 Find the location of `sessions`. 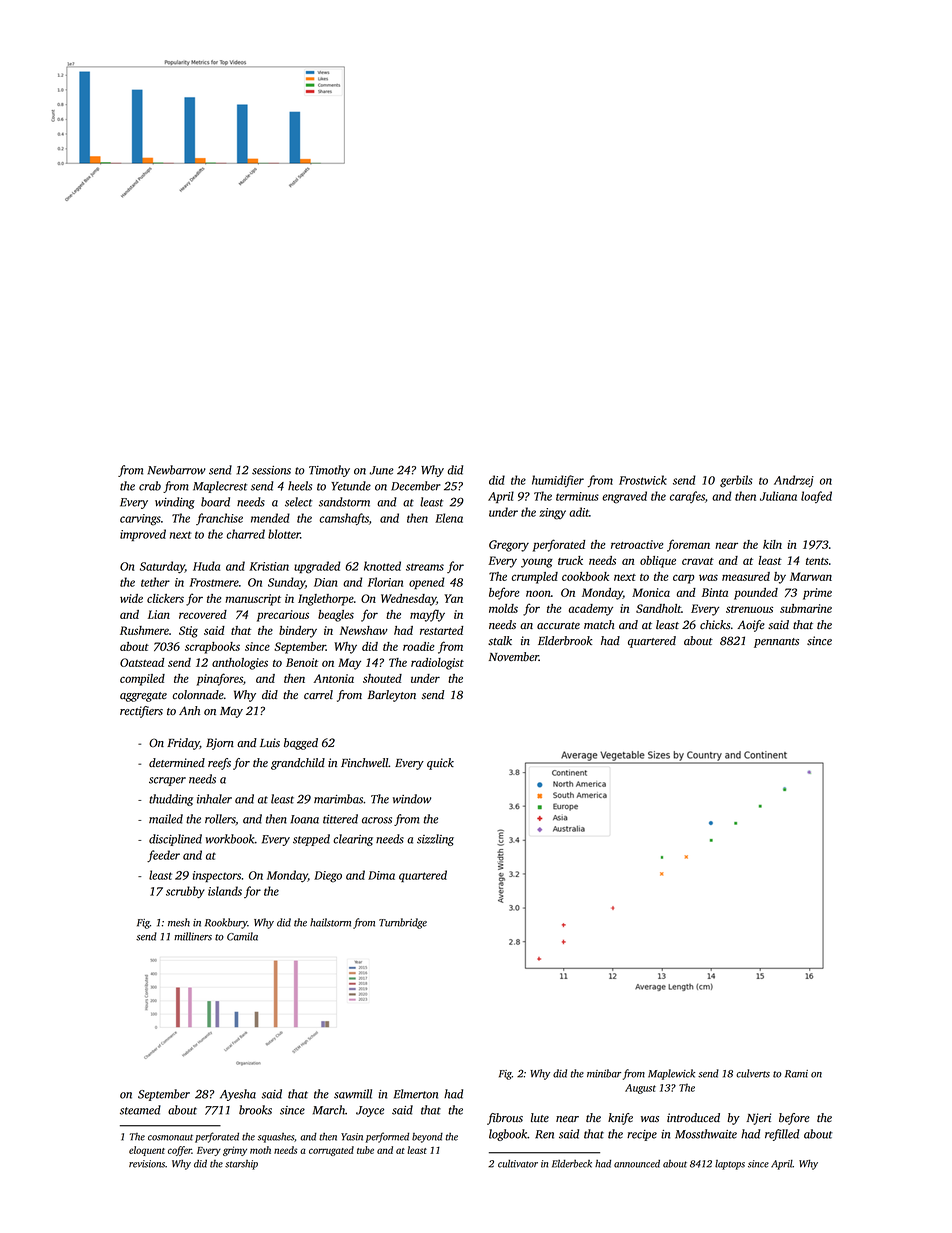

sessions is located at coordinates (271, 470).
